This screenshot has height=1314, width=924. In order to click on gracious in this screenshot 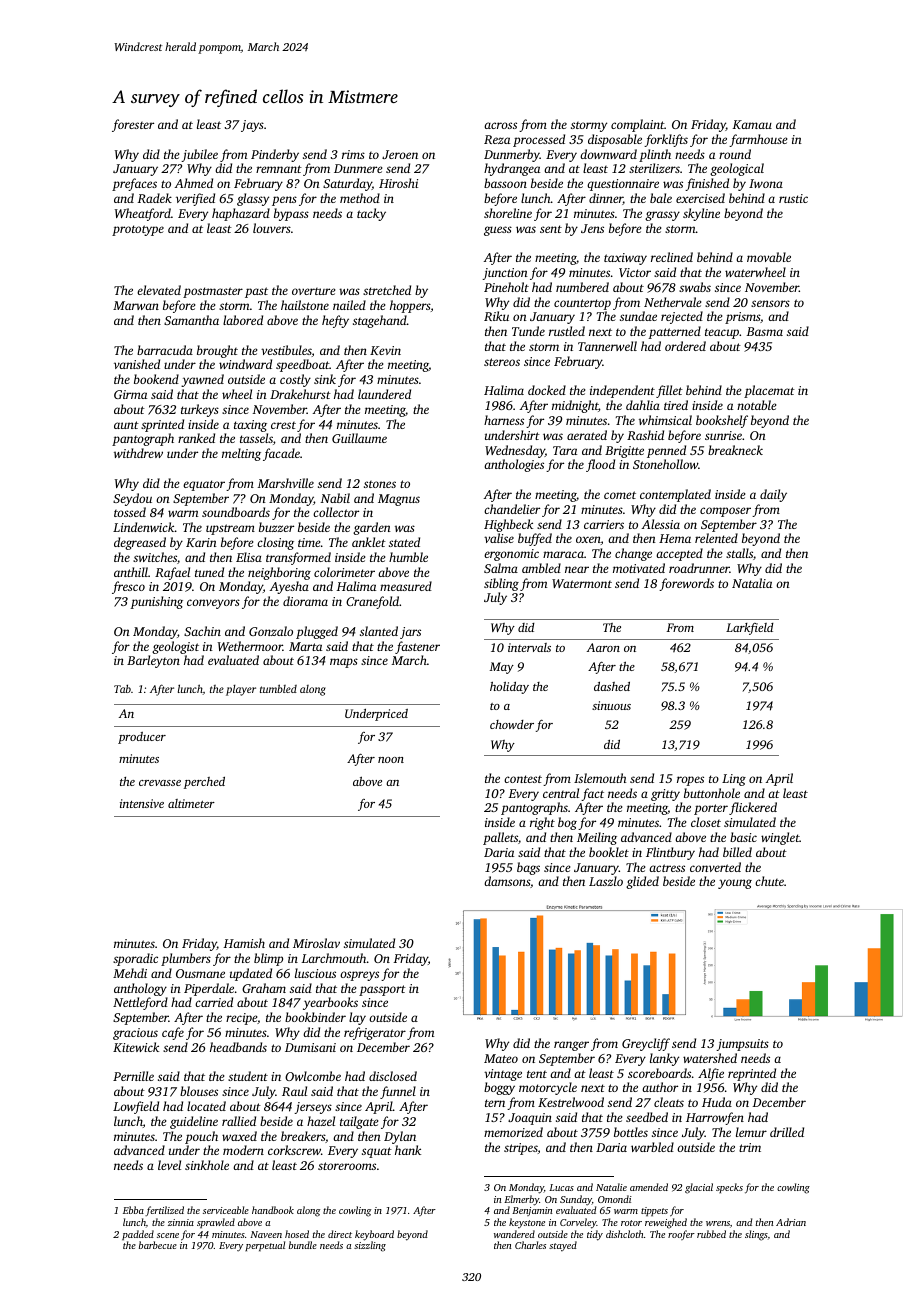, I will do `click(135, 1034)`.
